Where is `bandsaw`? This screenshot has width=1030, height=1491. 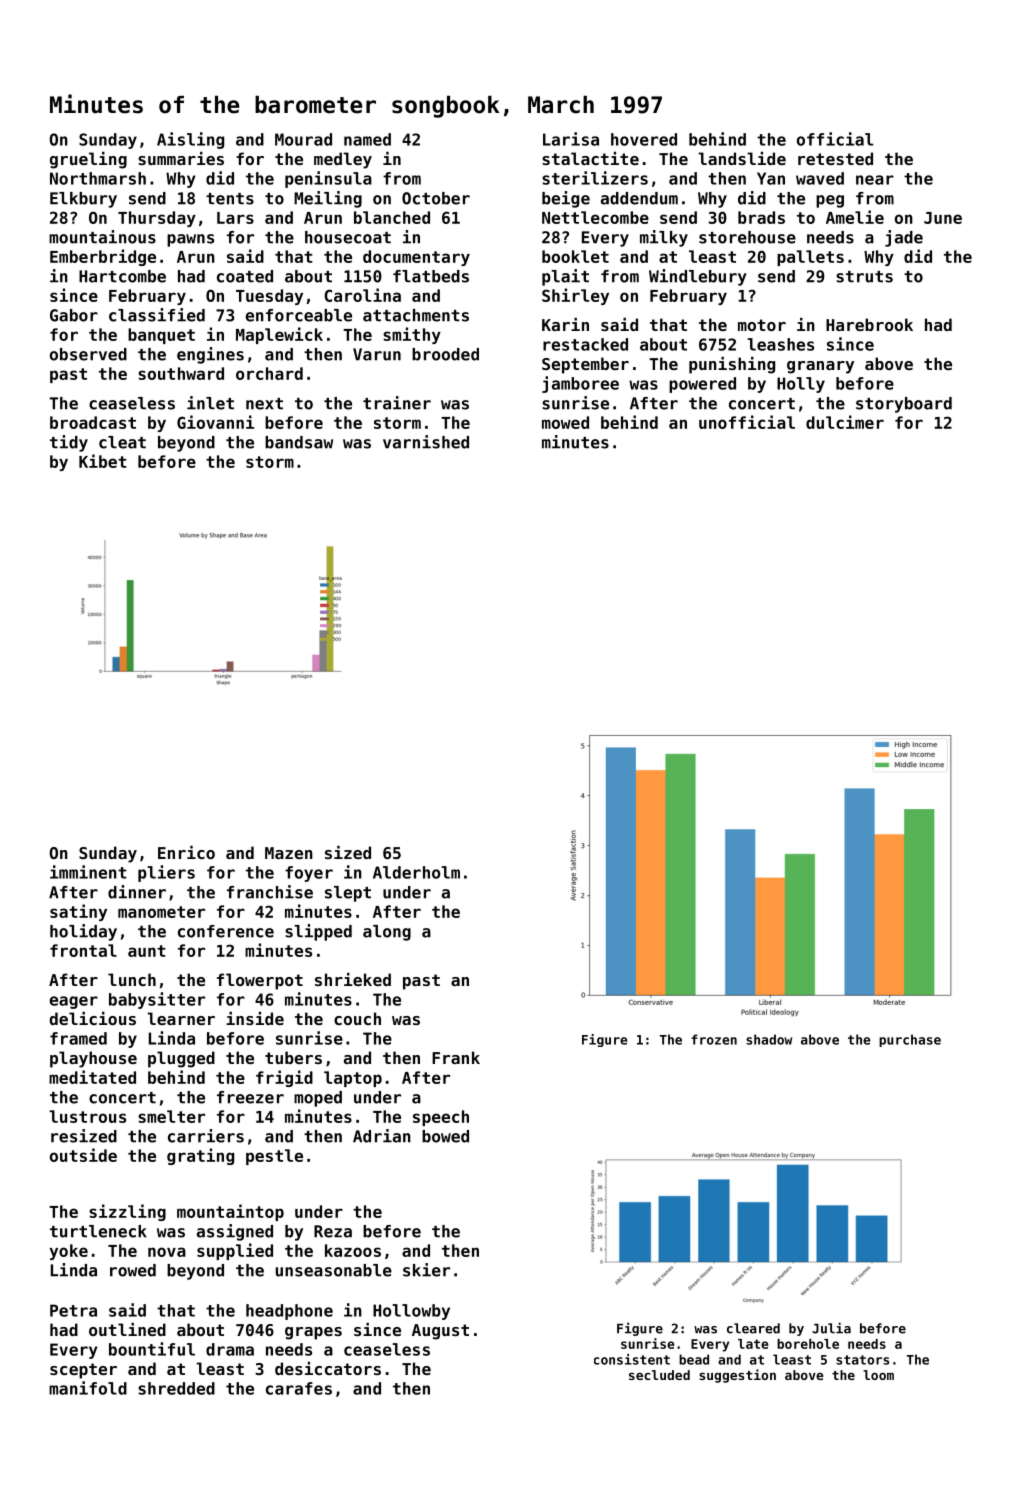
bandsaw is located at coordinates (299, 442).
